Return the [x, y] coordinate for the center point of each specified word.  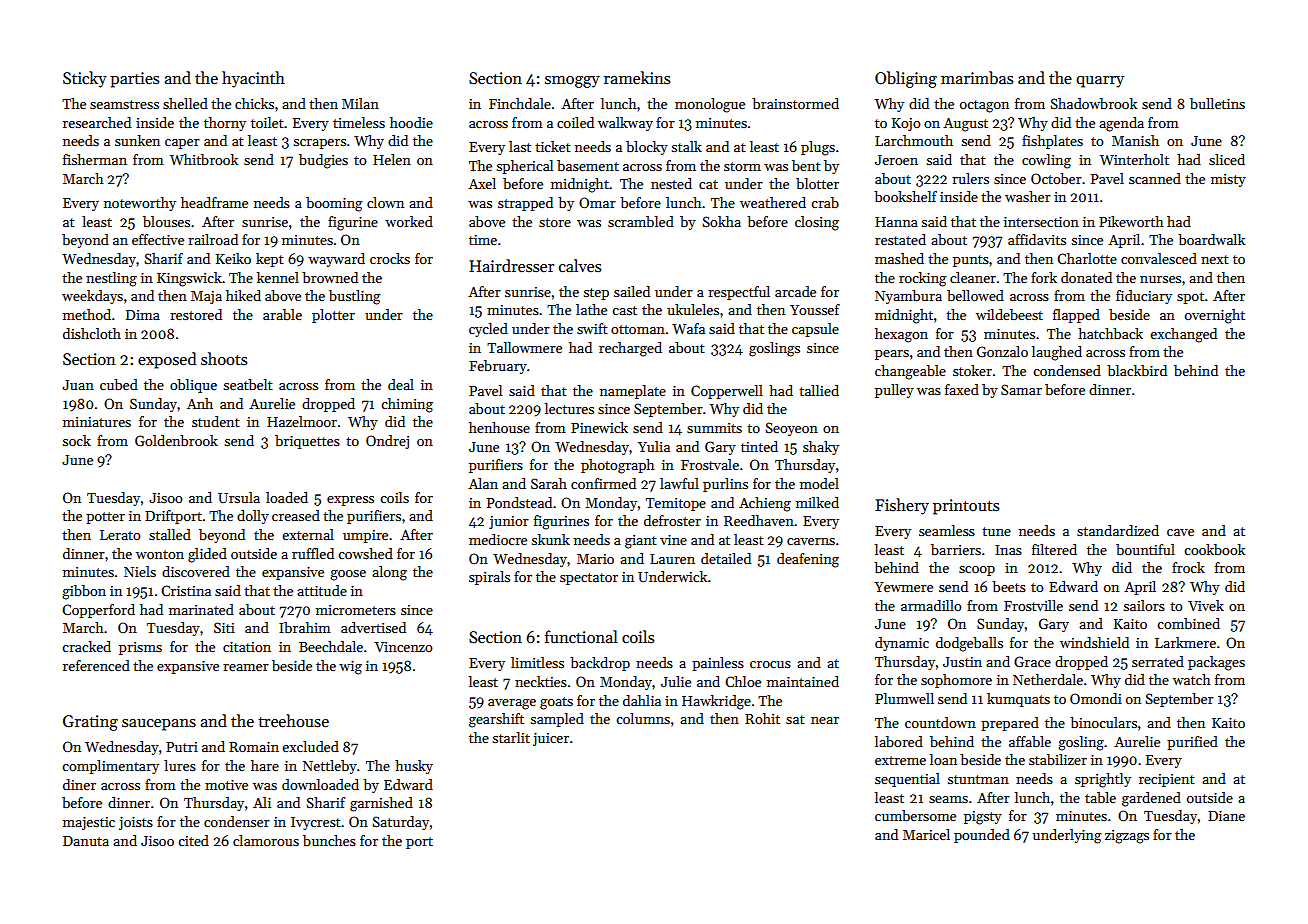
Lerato [120, 535]
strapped [525, 204]
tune [996, 531]
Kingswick [189, 279]
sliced [1227, 159]
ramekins [637, 77]
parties [134, 80]
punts [971, 261]
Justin [962, 662]
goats [556, 703]
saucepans [159, 725]
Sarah [549, 483]
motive [226, 785]
